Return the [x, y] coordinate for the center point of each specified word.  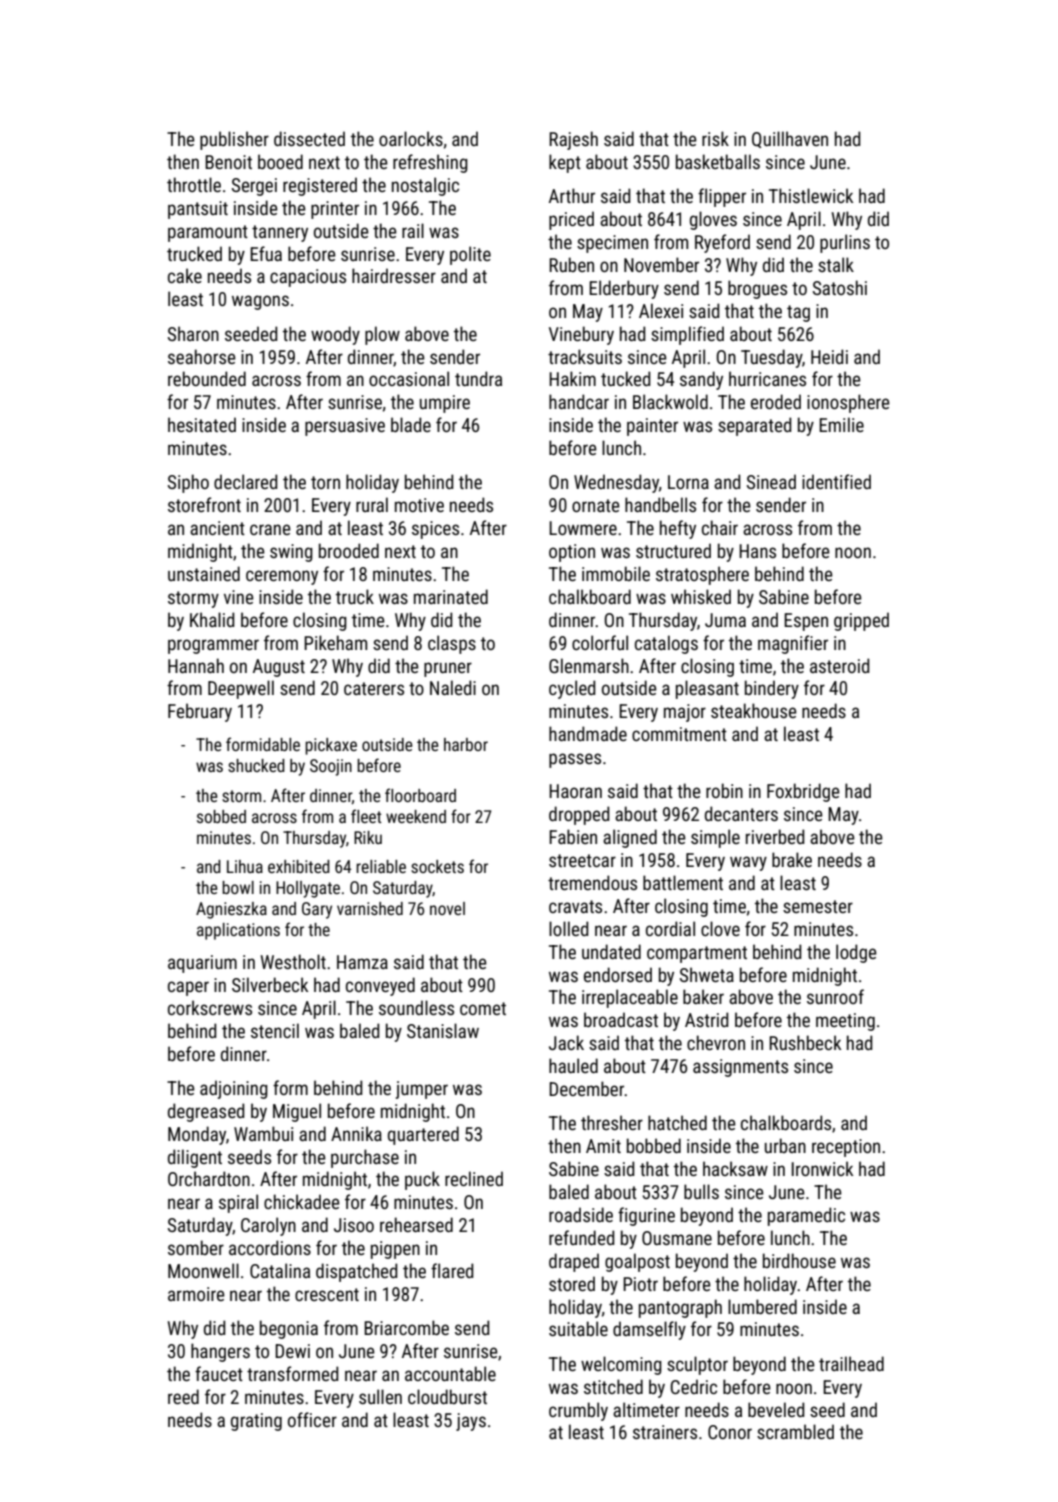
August [279, 668]
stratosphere [702, 575]
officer [312, 1419]
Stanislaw [443, 1030]
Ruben [571, 264]
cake [185, 275]
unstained [204, 573]
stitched [613, 1386]
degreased [206, 1112]
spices [435, 530]
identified [836, 481]
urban [785, 1145]
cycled [572, 689]
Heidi [829, 356]
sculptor [697, 1365]
